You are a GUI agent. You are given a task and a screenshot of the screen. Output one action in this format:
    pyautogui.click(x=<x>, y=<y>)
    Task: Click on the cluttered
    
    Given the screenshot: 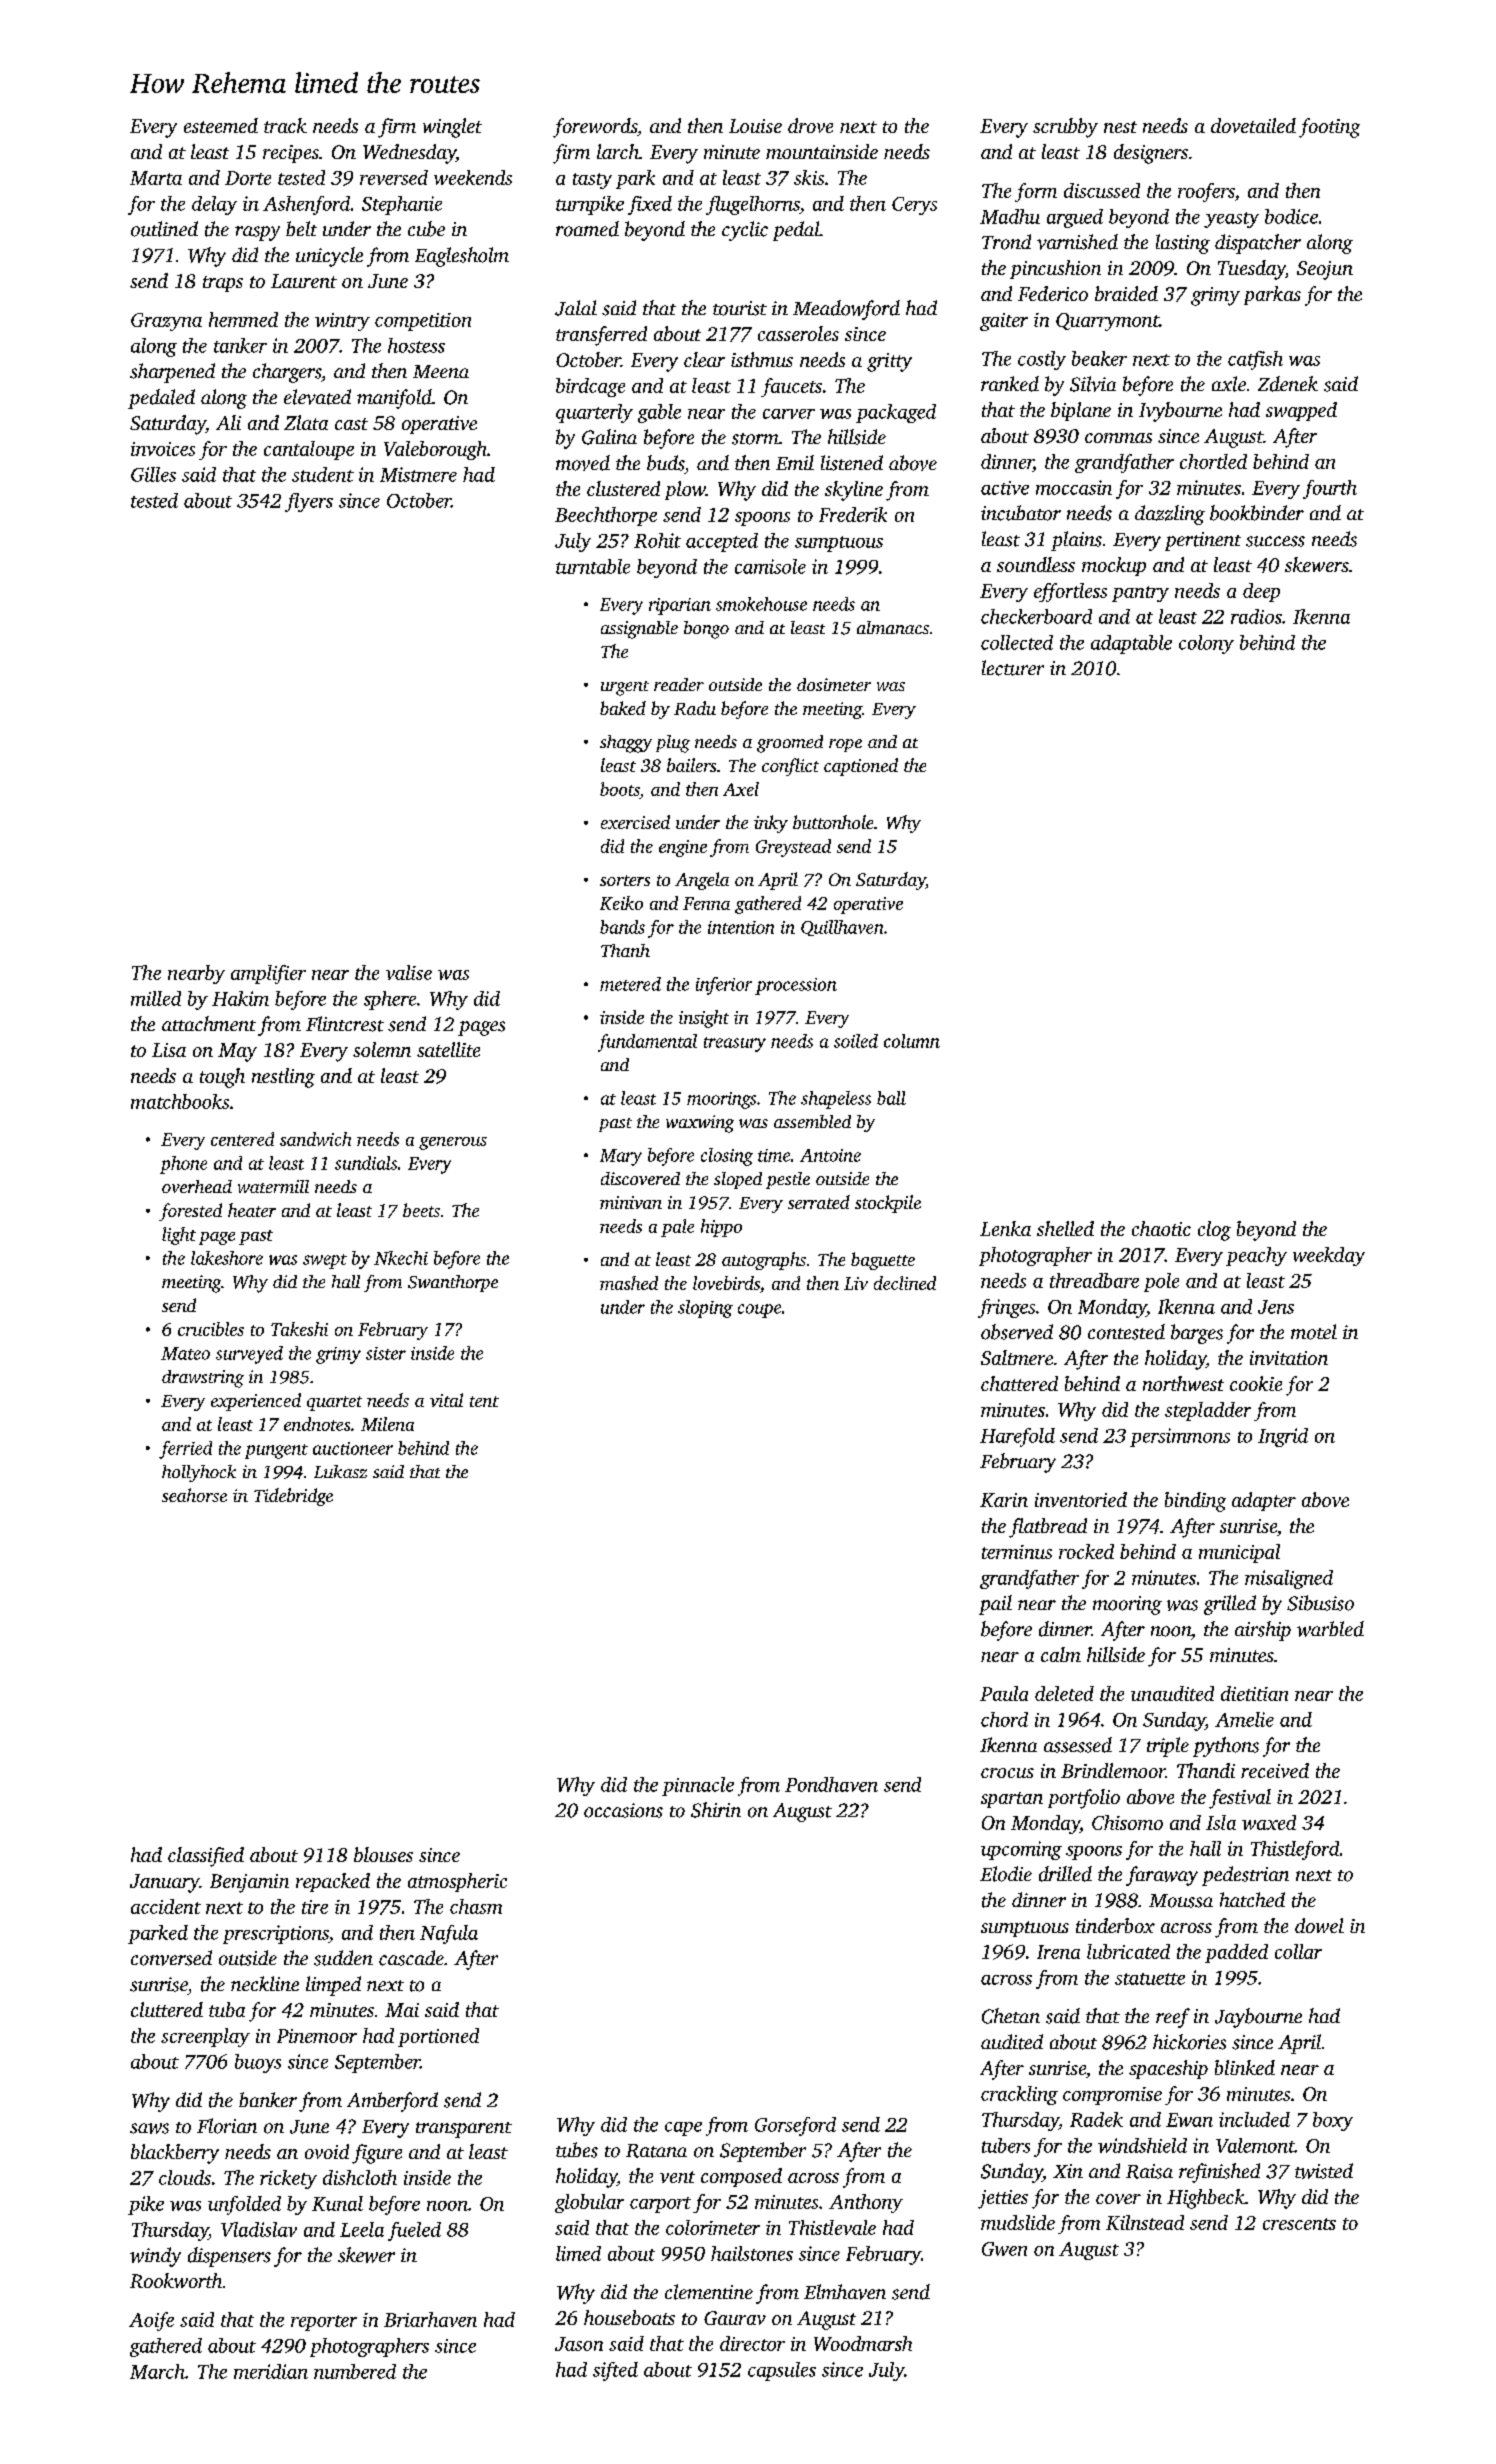 What is the action you would take?
    pyautogui.click(x=167, y=2009)
